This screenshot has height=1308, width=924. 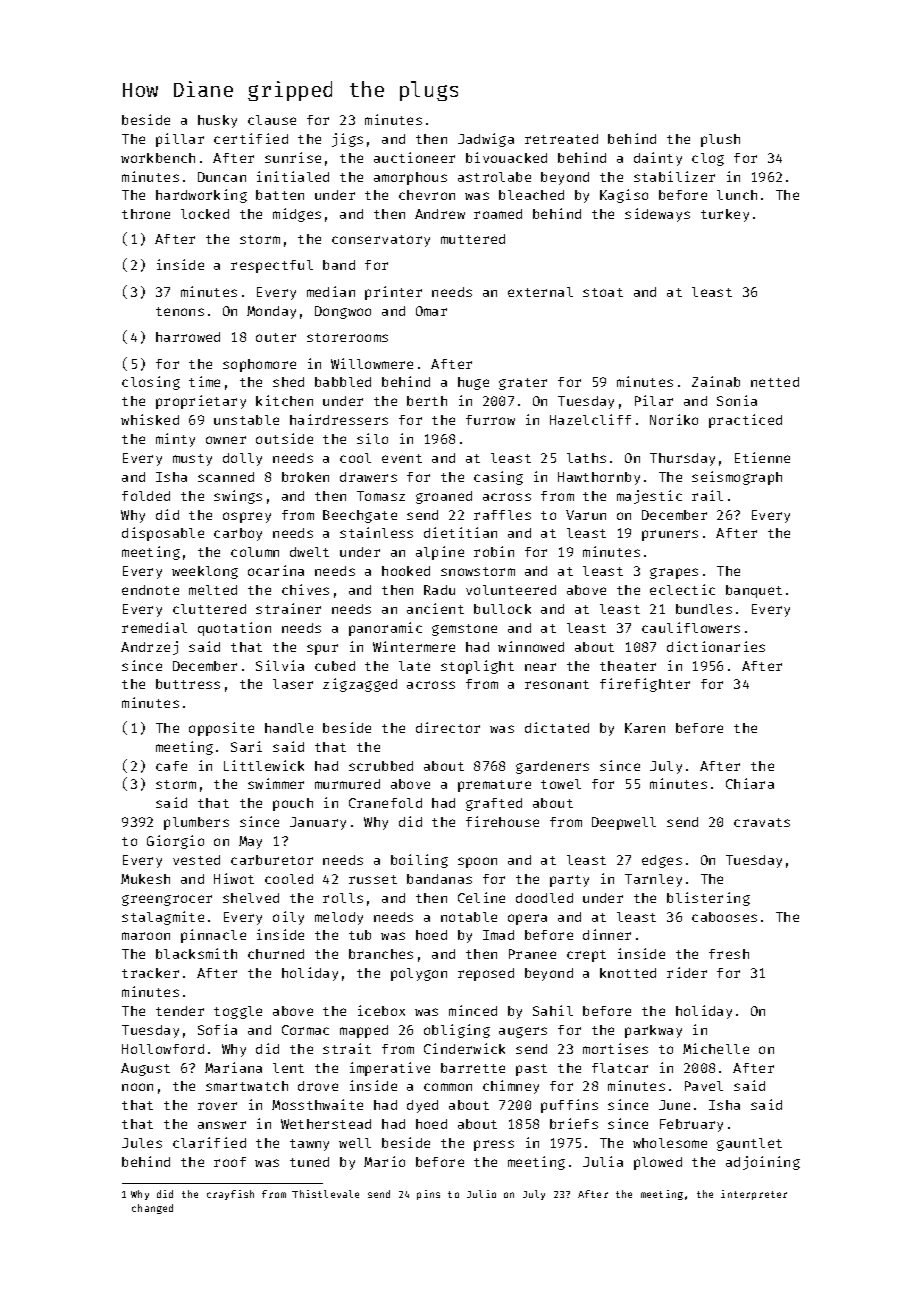 What do you see at coordinates (750, 783) in the screenshot?
I see `Chiara` at bounding box center [750, 783].
